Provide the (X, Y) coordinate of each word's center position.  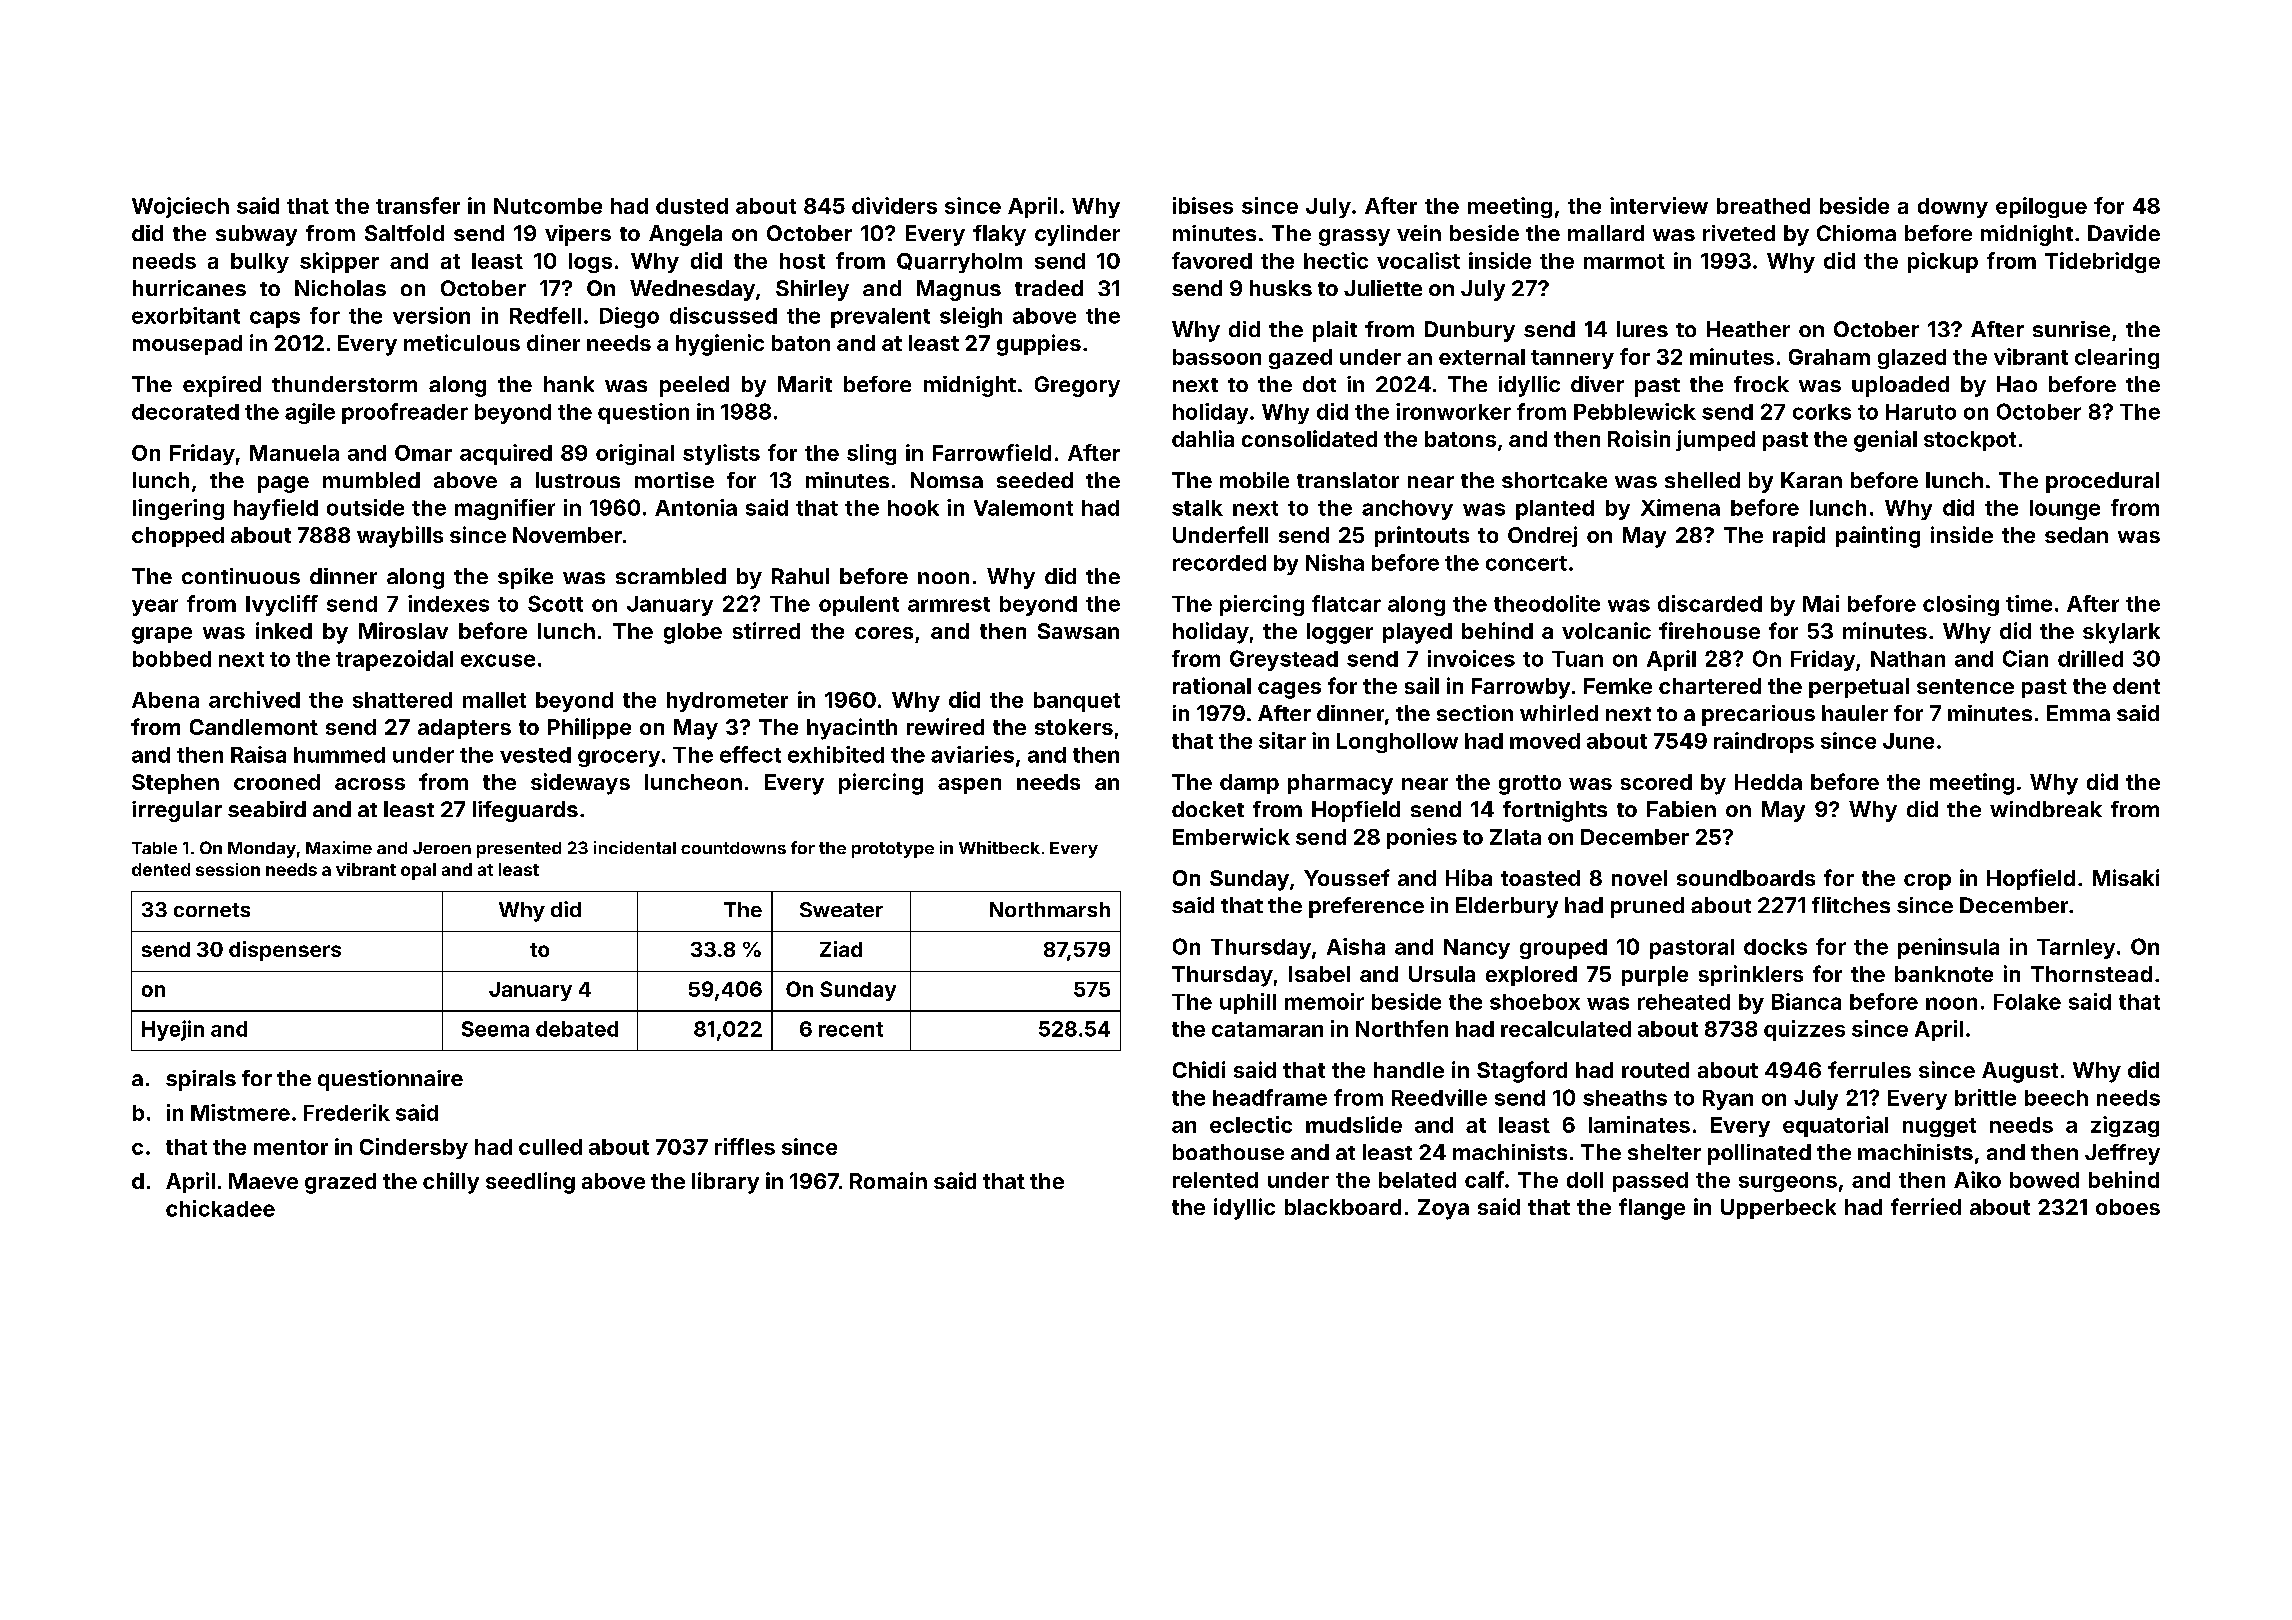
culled (550, 1147)
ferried (1926, 1206)
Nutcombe (548, 206)
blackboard (1343, 1207)
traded (1049, 288)
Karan (1811, 480)
